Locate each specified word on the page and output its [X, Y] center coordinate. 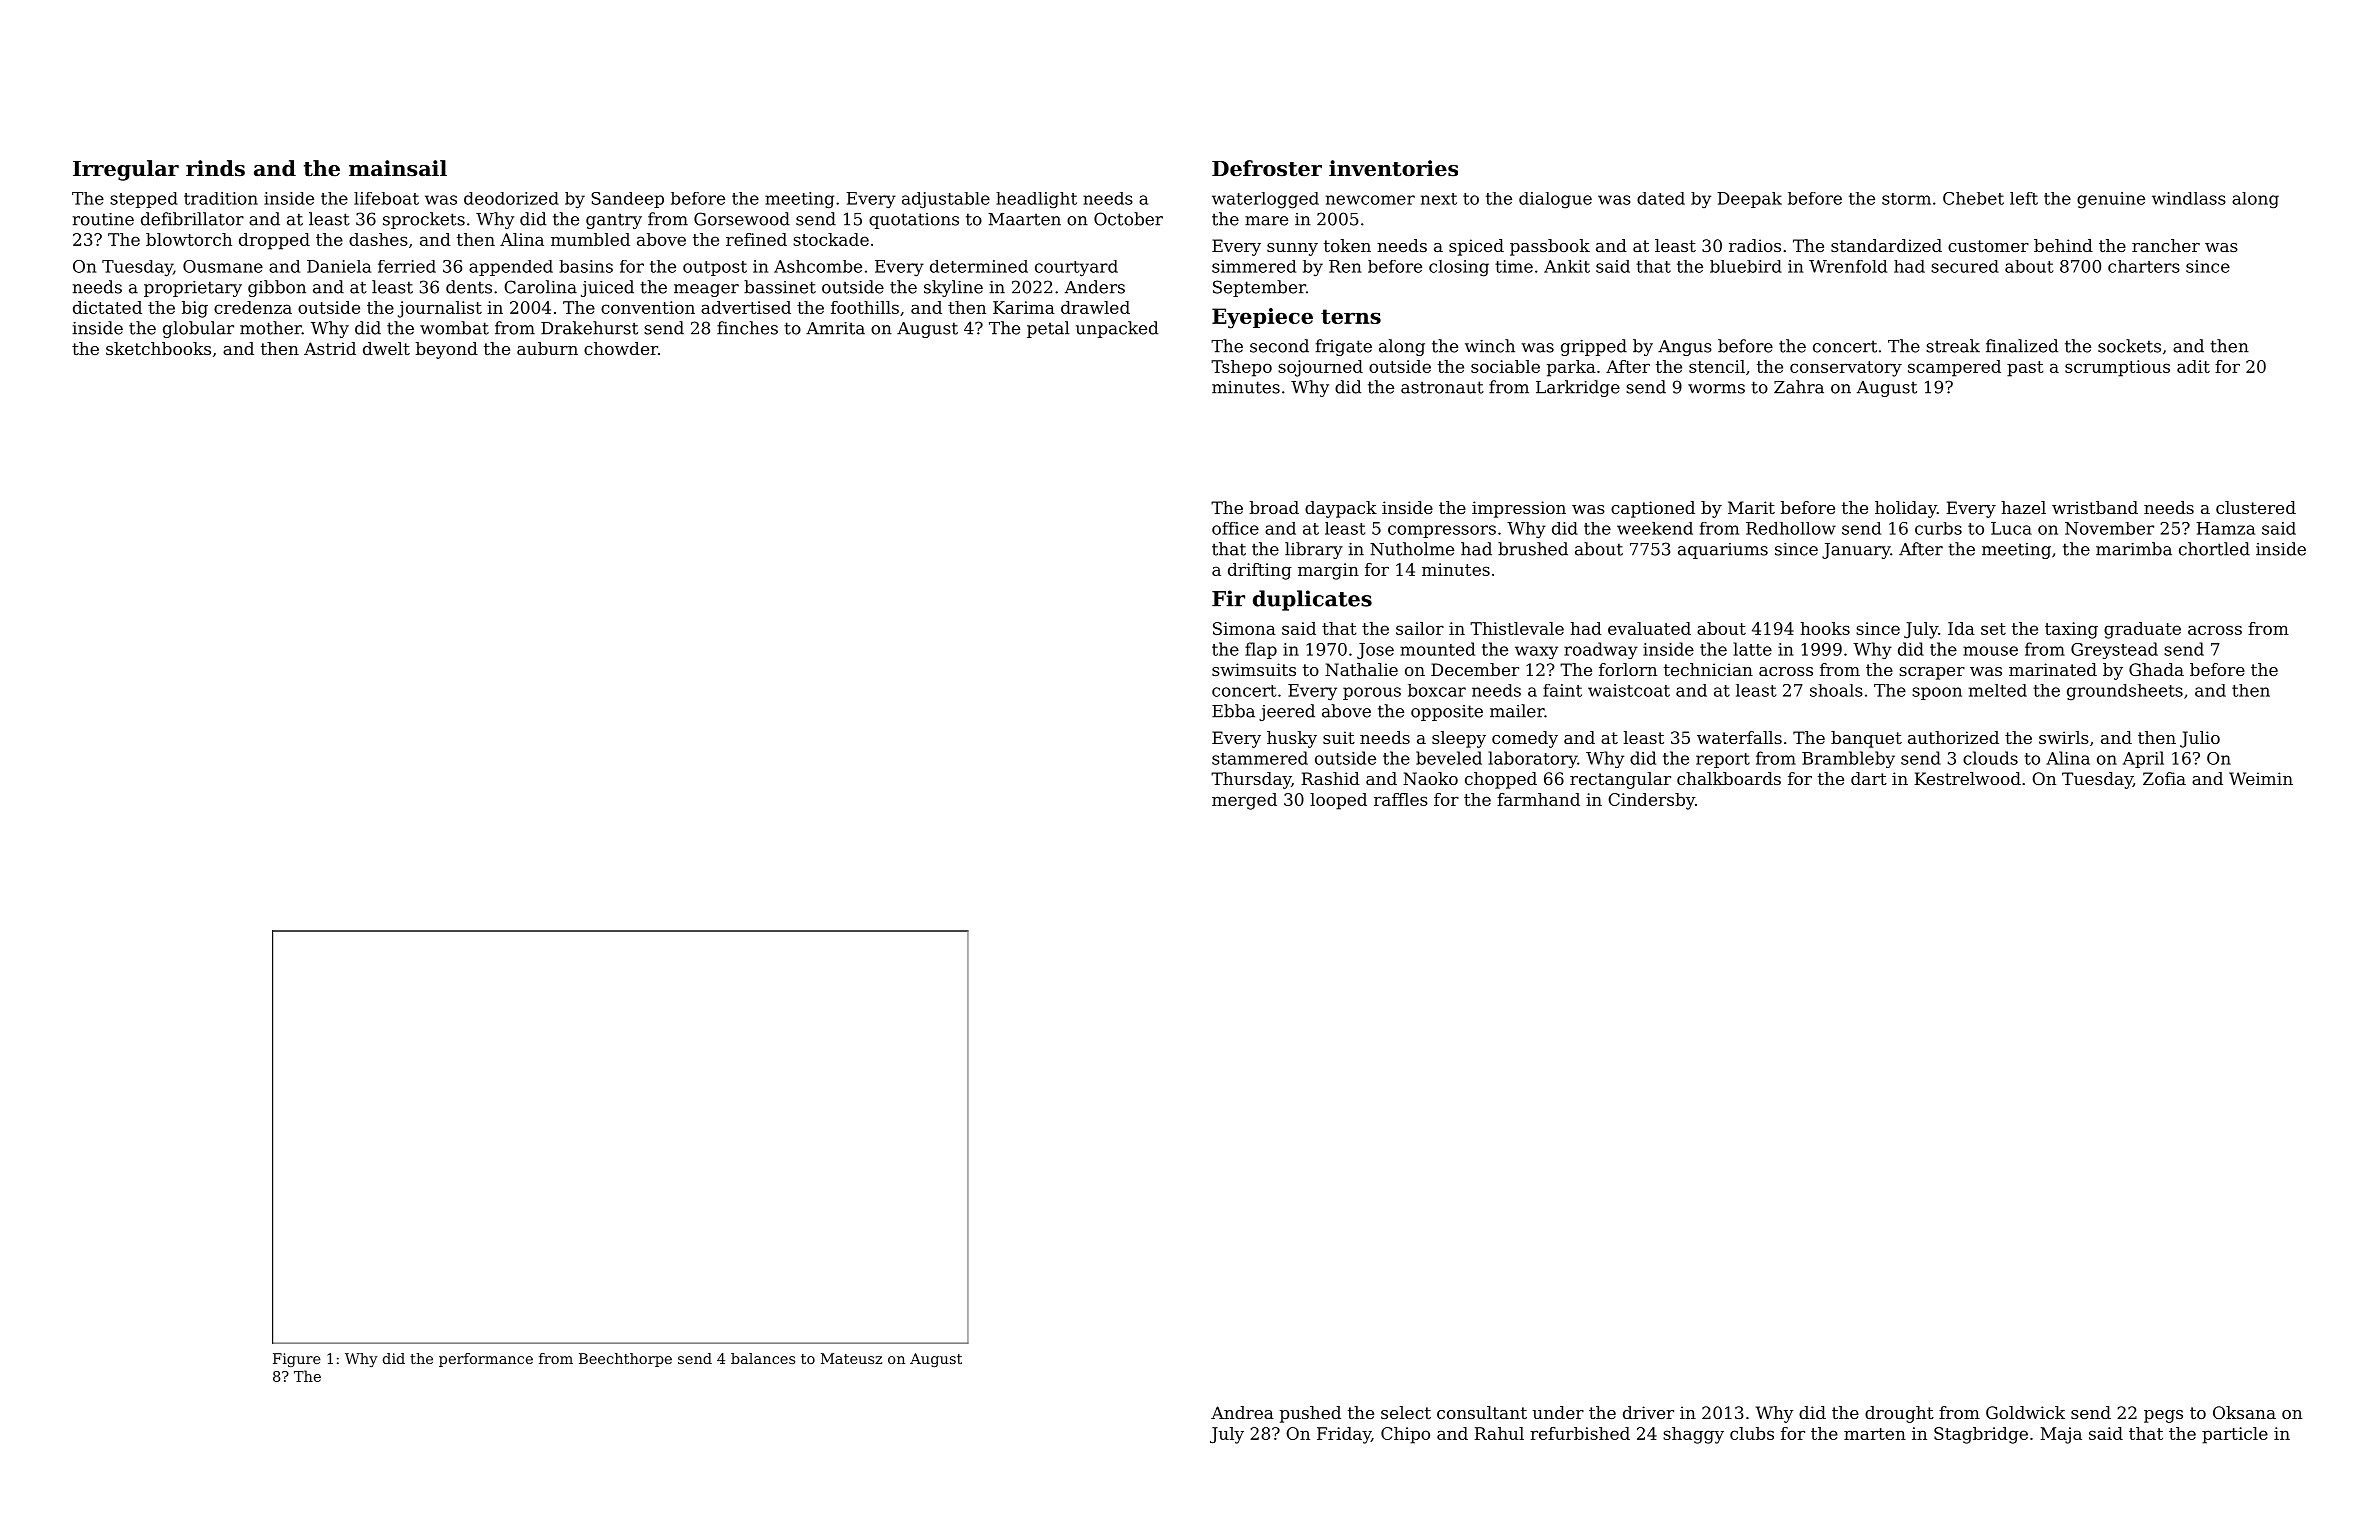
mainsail [398, 168]
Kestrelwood [1967, 778]
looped [1338, 801]
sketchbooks [158, 348]
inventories [1393, 168]
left [2024, 198]
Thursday [1251, 780]
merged [1244, 801]
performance [486, 1360]
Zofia [2164, 778]
